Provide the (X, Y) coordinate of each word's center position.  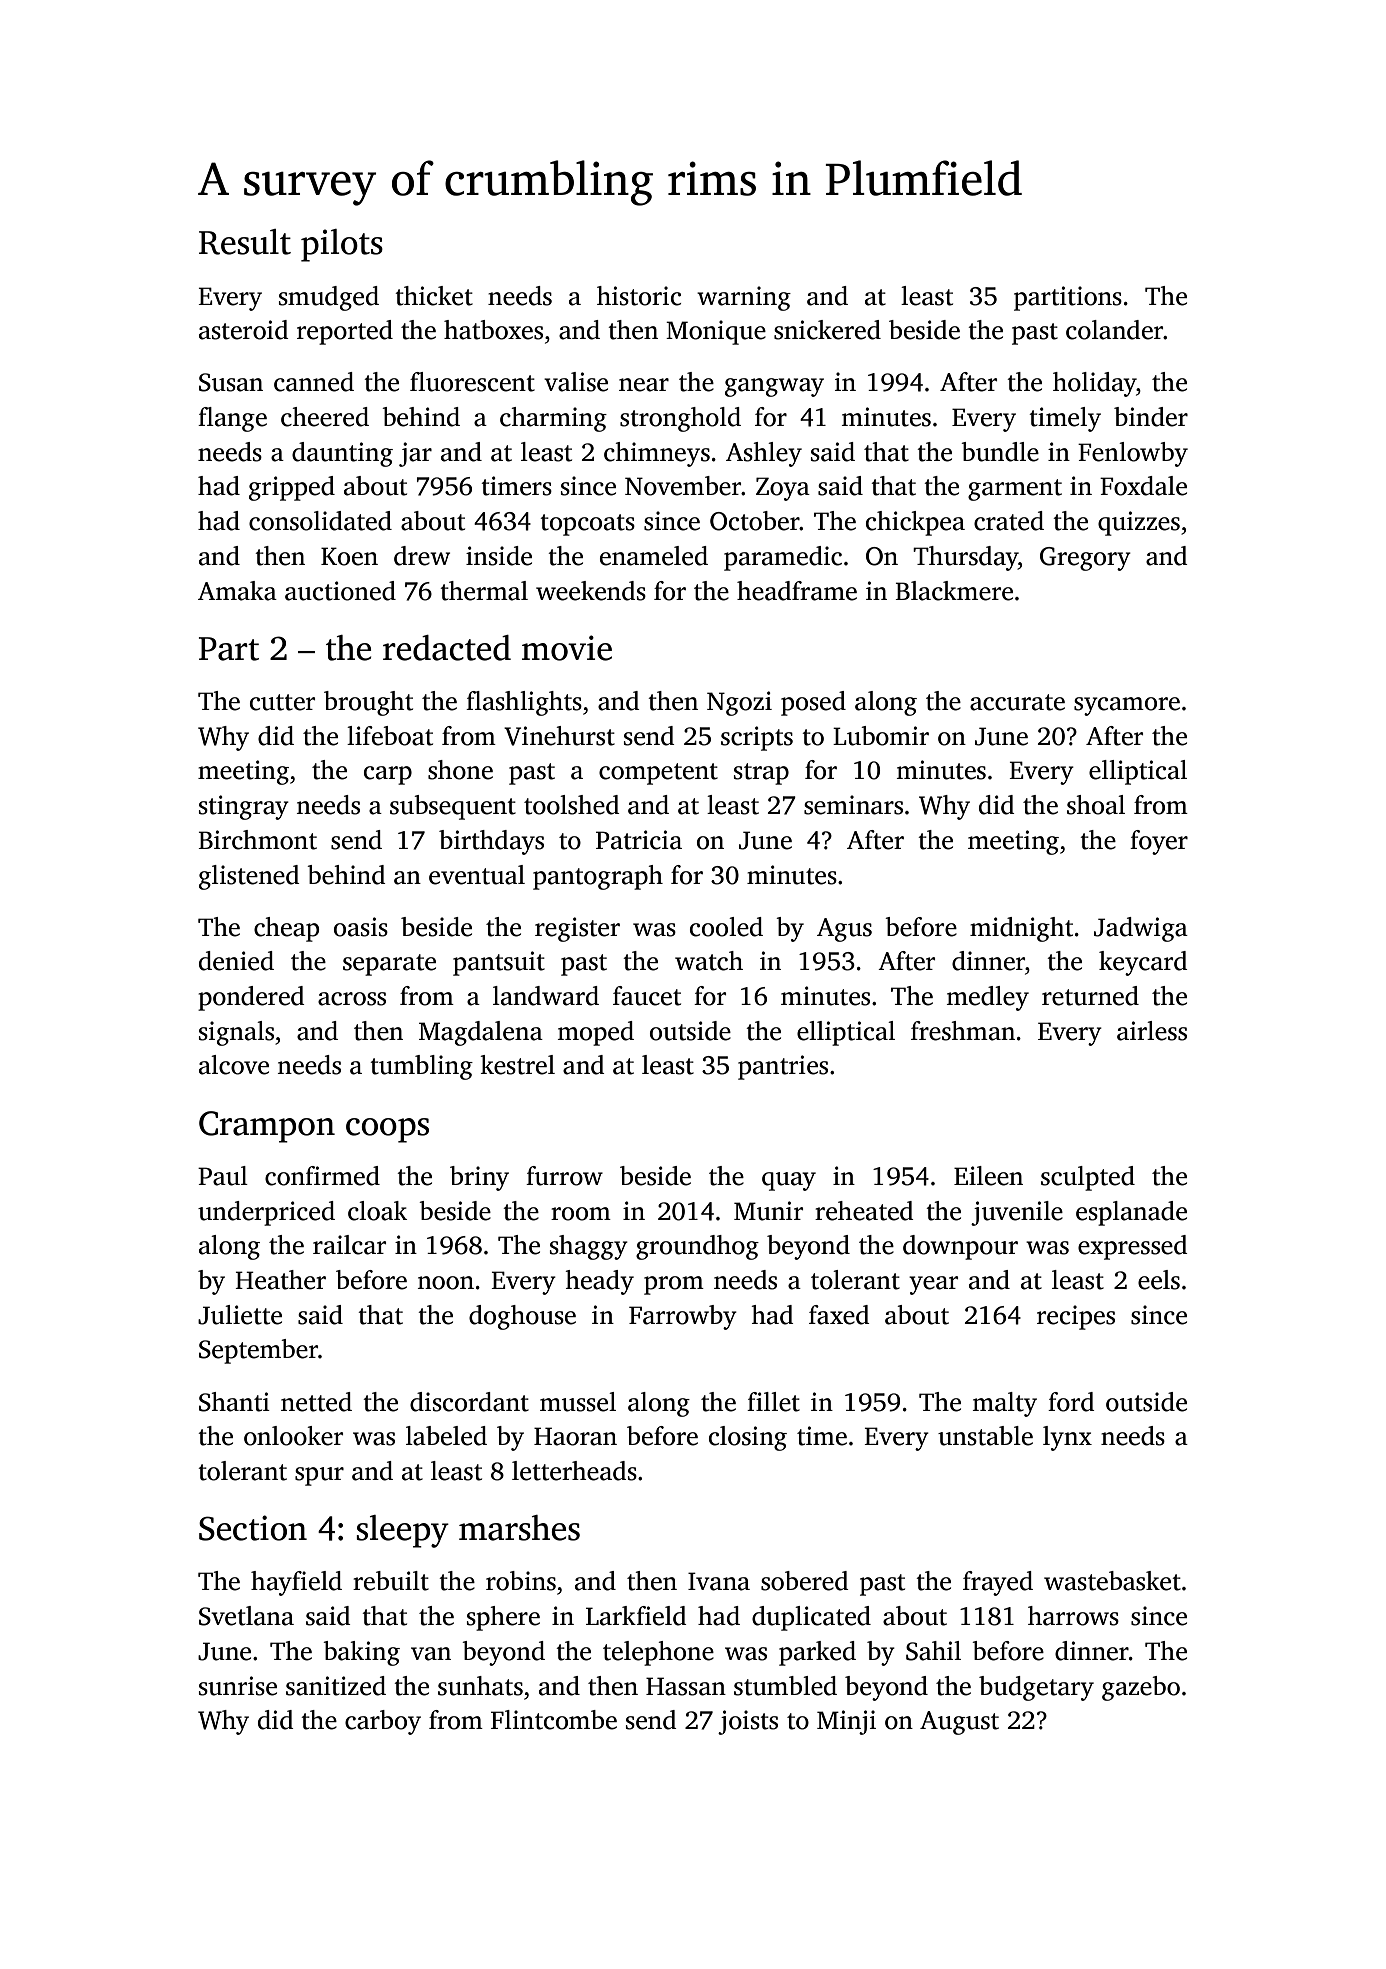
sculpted (1088, 1178)
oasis (361, 927)
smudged (329, 298)
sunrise (238, 1686)
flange (232, 419)
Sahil (933, 1651)
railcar (349, 1245)
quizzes (1139, 523)
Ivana (719, 1581)
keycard (1143, 963)
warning (744, 298)
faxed (839, 1315)
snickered (827, 330)
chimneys (657, 454)
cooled (726, 927)
